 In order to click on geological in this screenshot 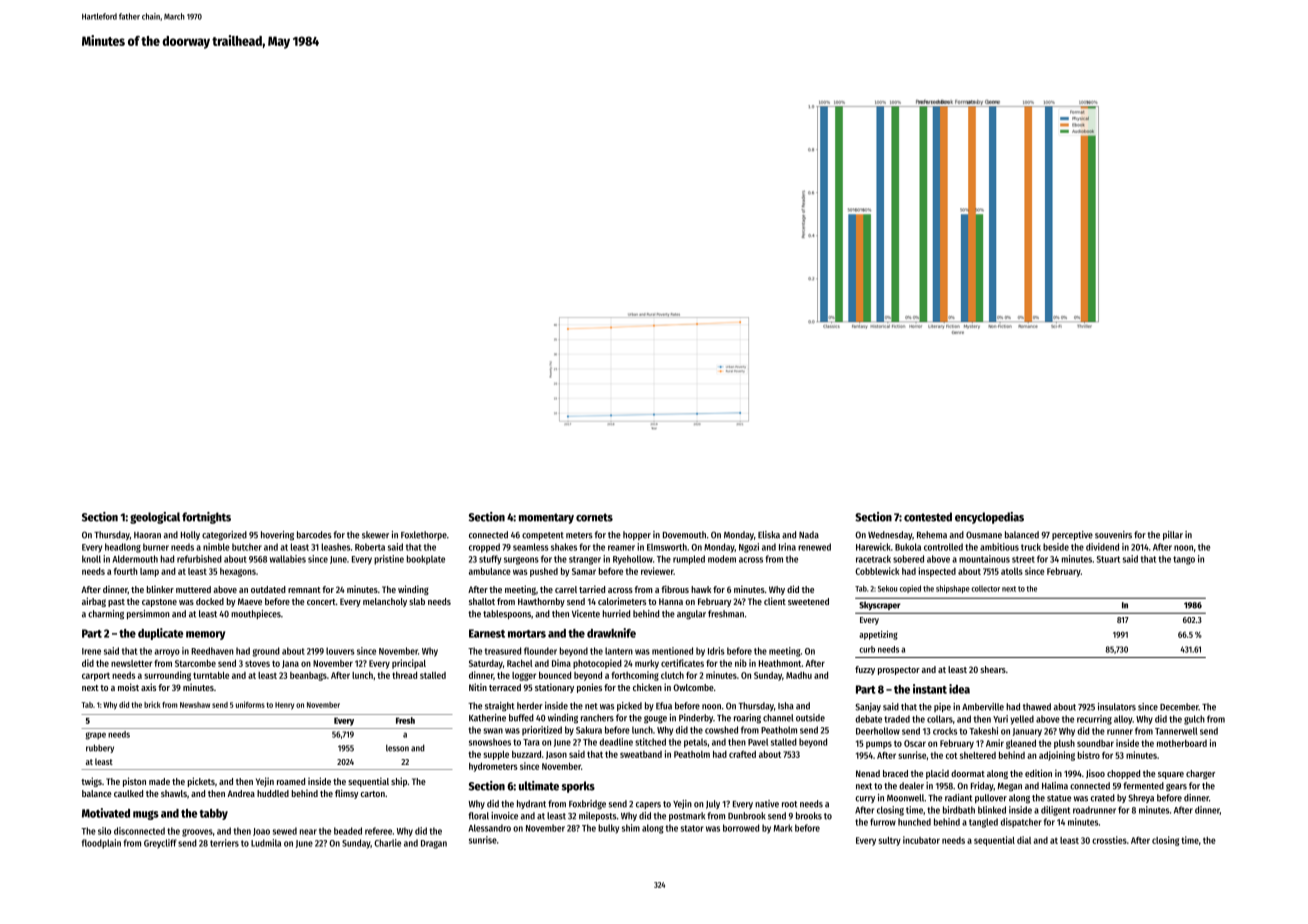, I will do `click(155, 518)`.
